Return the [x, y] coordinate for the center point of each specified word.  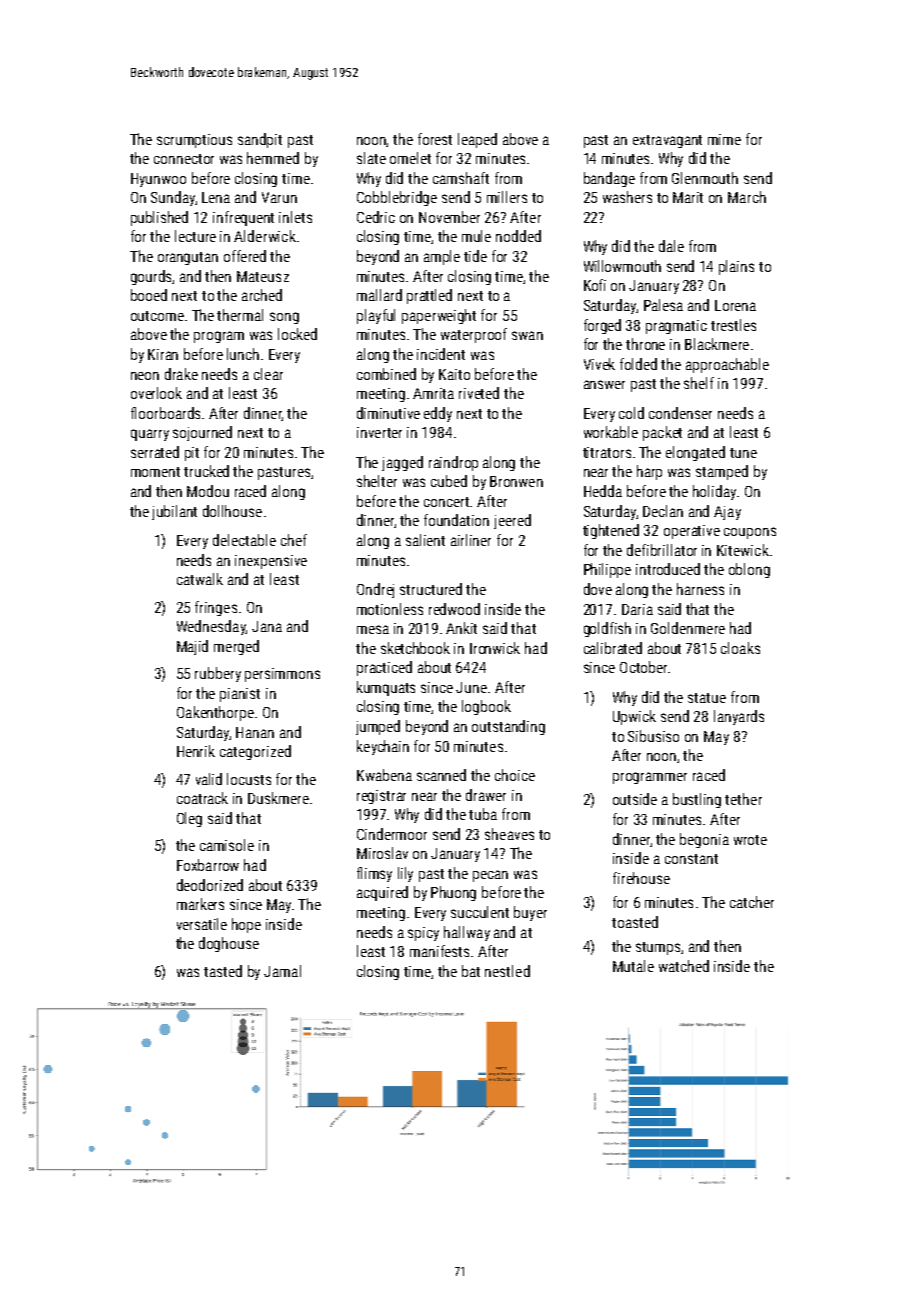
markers [200, 904]
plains [736, 267]
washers [627, 197]
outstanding [508, 727]
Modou [208, 491]
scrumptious [194, 141]
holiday [714, 492]
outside [635, 799]
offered [245, 256]
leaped [477, 140]
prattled [429, 296]
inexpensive [271, 562]
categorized [255, 752]
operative [692, 532]
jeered [512, 521]
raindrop [453, 463]
